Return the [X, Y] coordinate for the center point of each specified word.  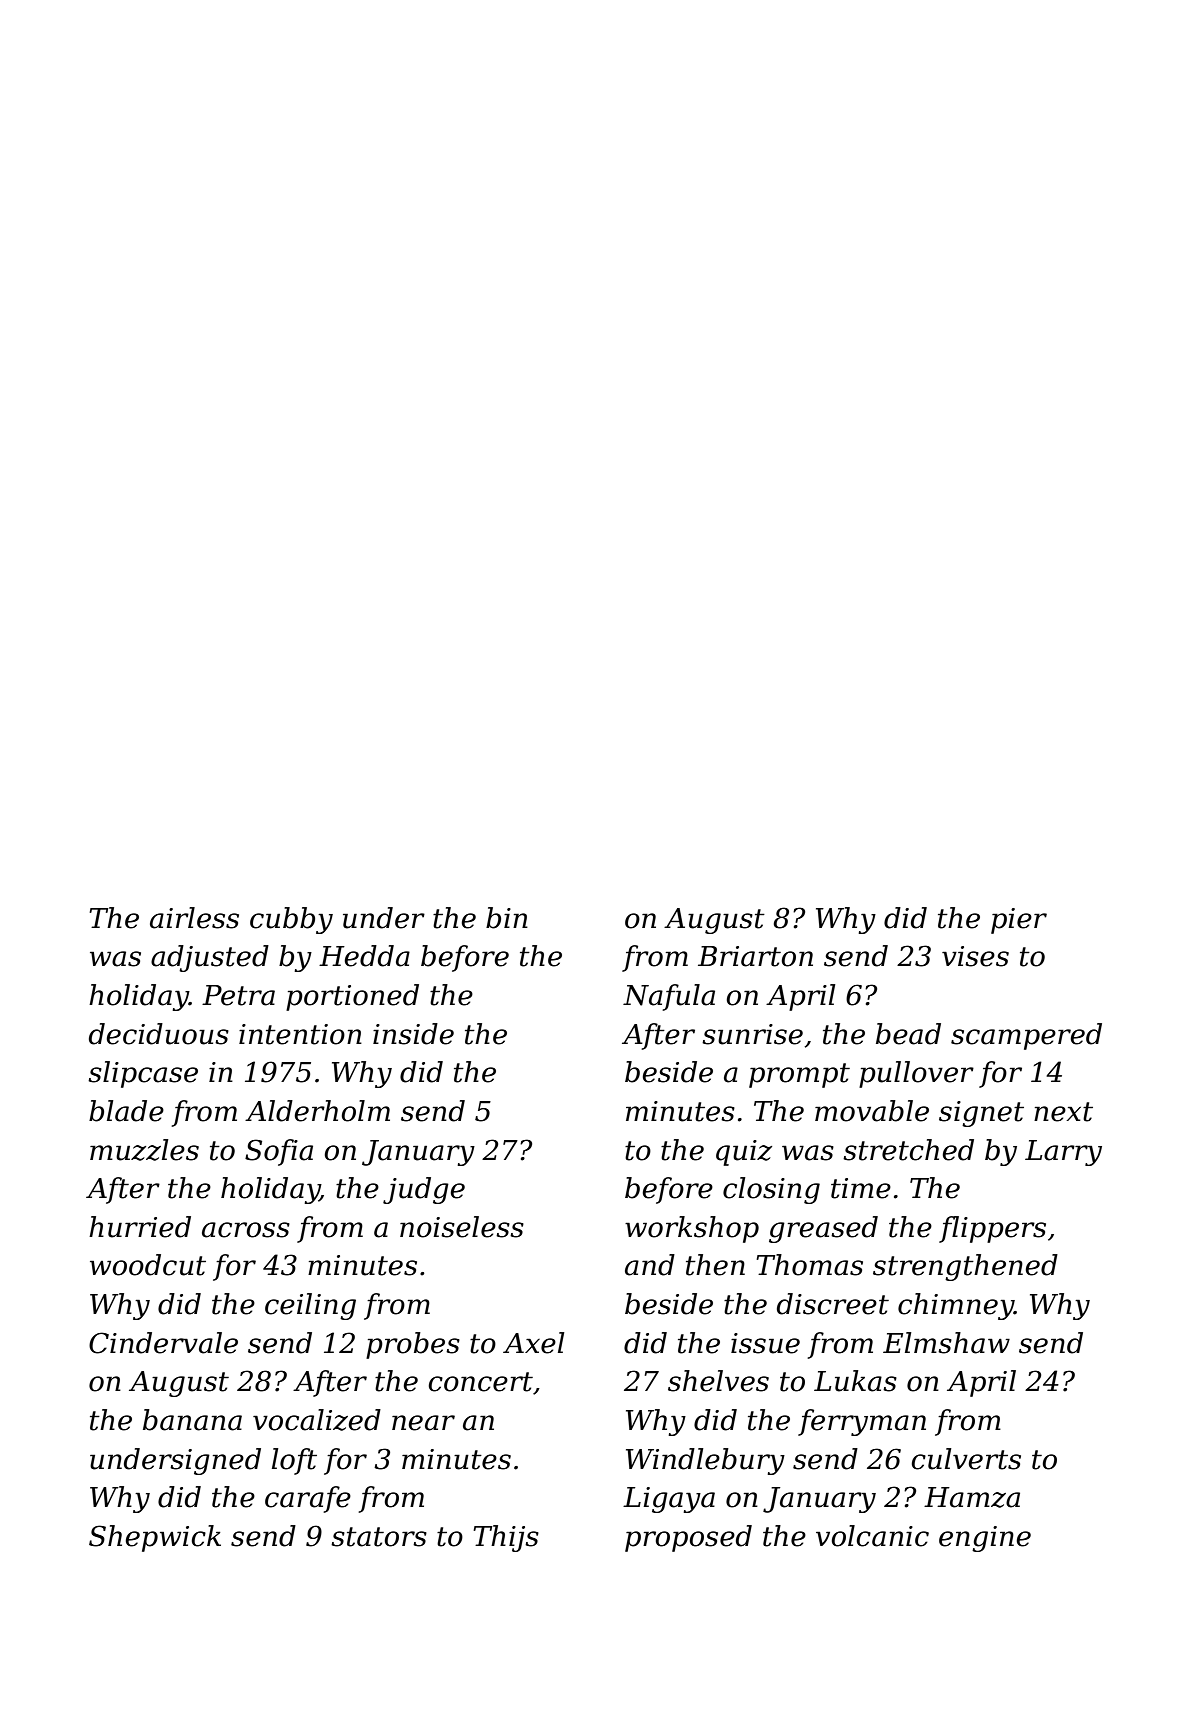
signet [981, 1114]
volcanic [872, 1536]
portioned [352, 997]
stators [379, 1537]
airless [194, 918]
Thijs [506, 1538]
